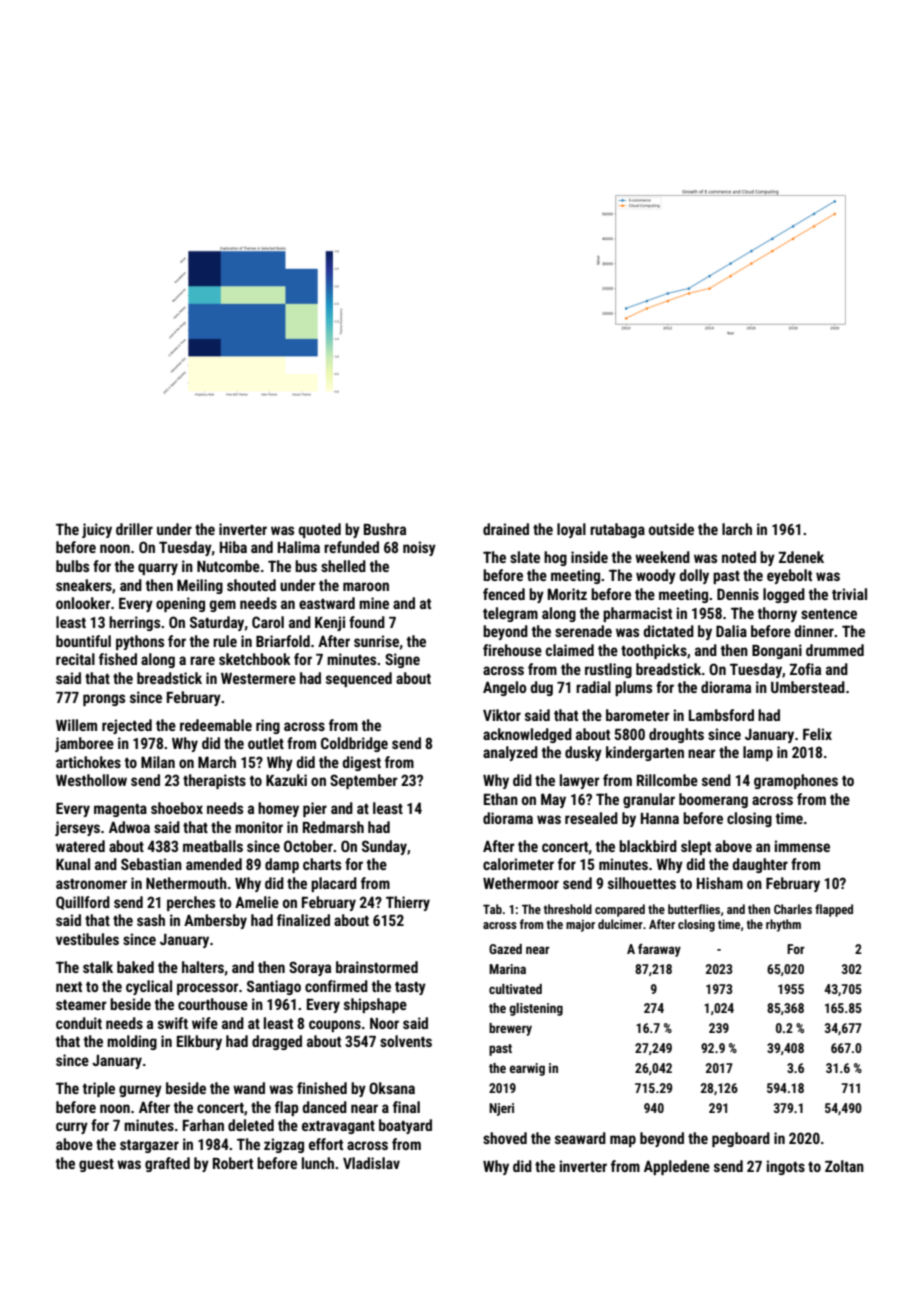 The height and width of the image is (1308, 924). What do you see at coordinates (91, 884) in the image?
I see `astronomer` at bounding box center [91, 884].
